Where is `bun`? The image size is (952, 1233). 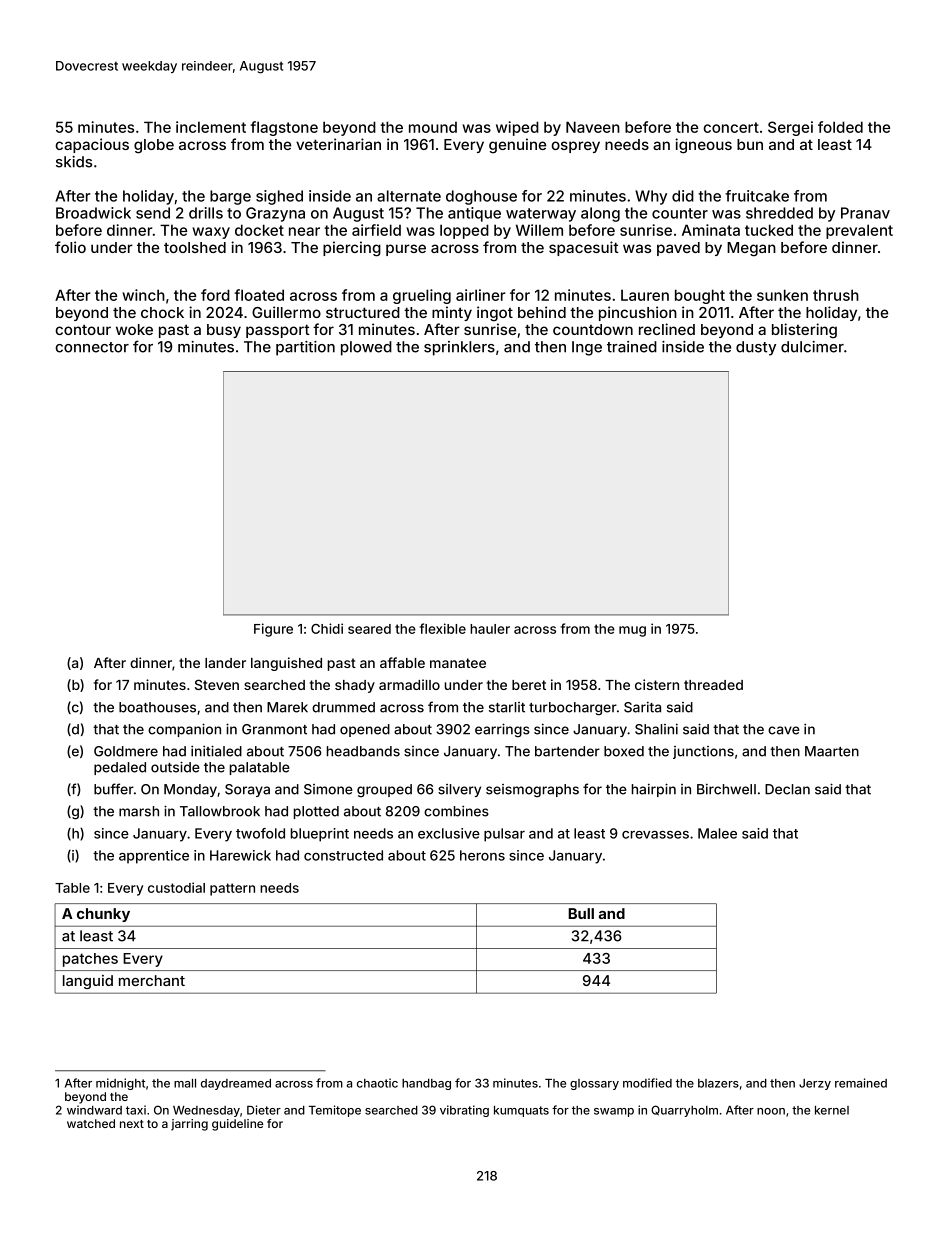 bun is located at coordinates (750, 144).
